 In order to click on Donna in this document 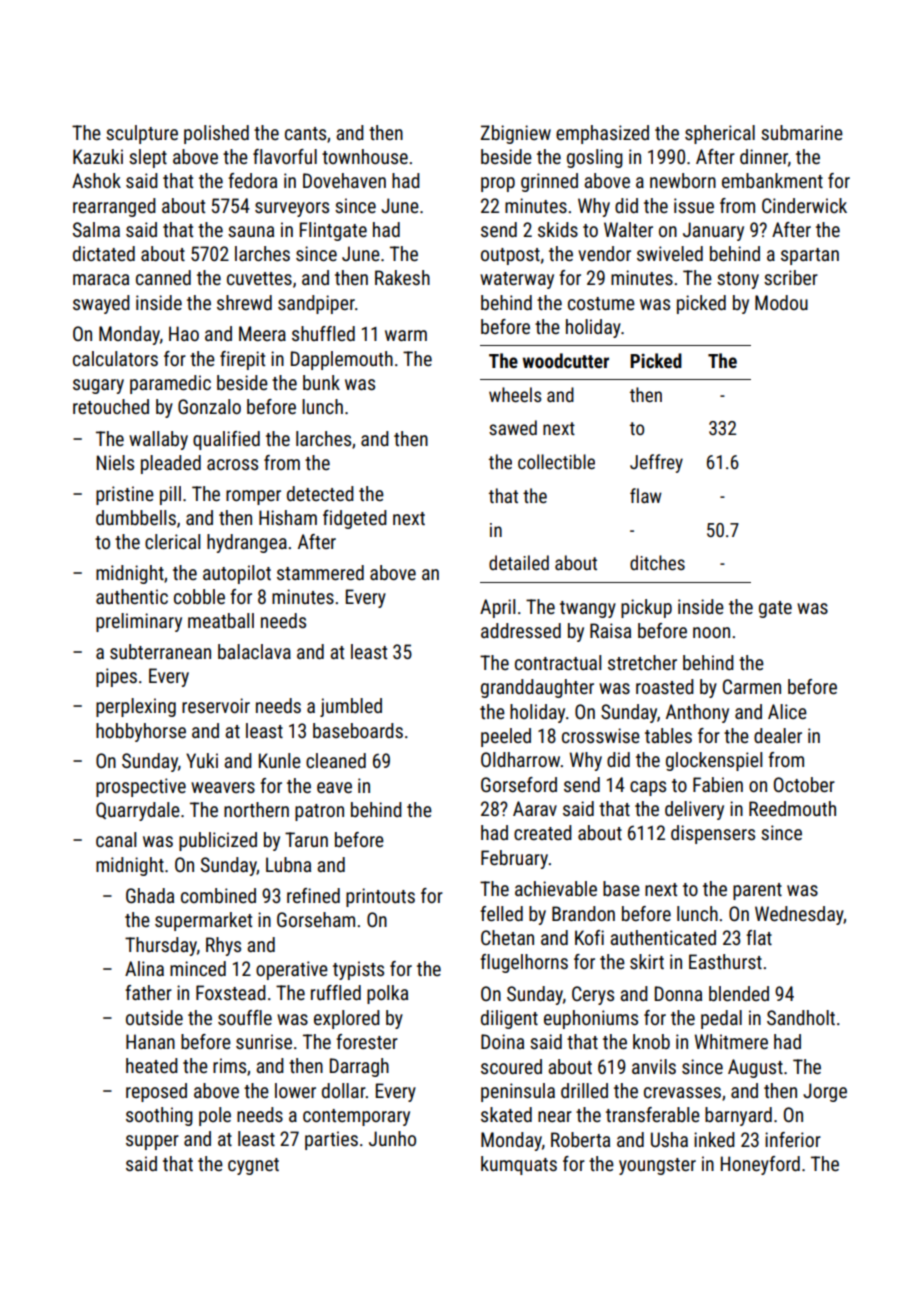, I will do `click(678, 993)`.
